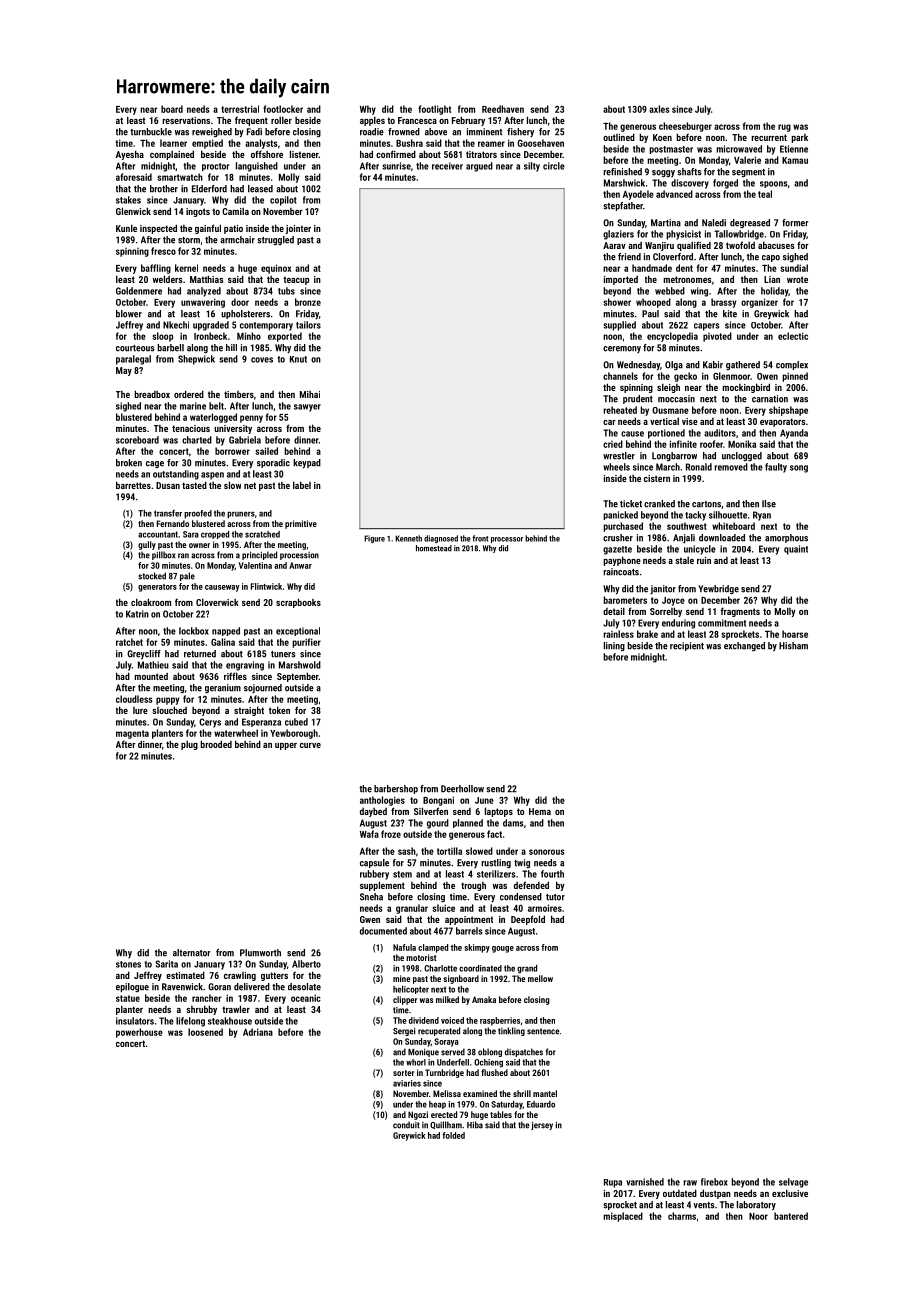 The height and width of the screenshot is (1308, 924). Describe the element at coordinates (540, 811) in the screenshot. I see `Hema` at that location.
